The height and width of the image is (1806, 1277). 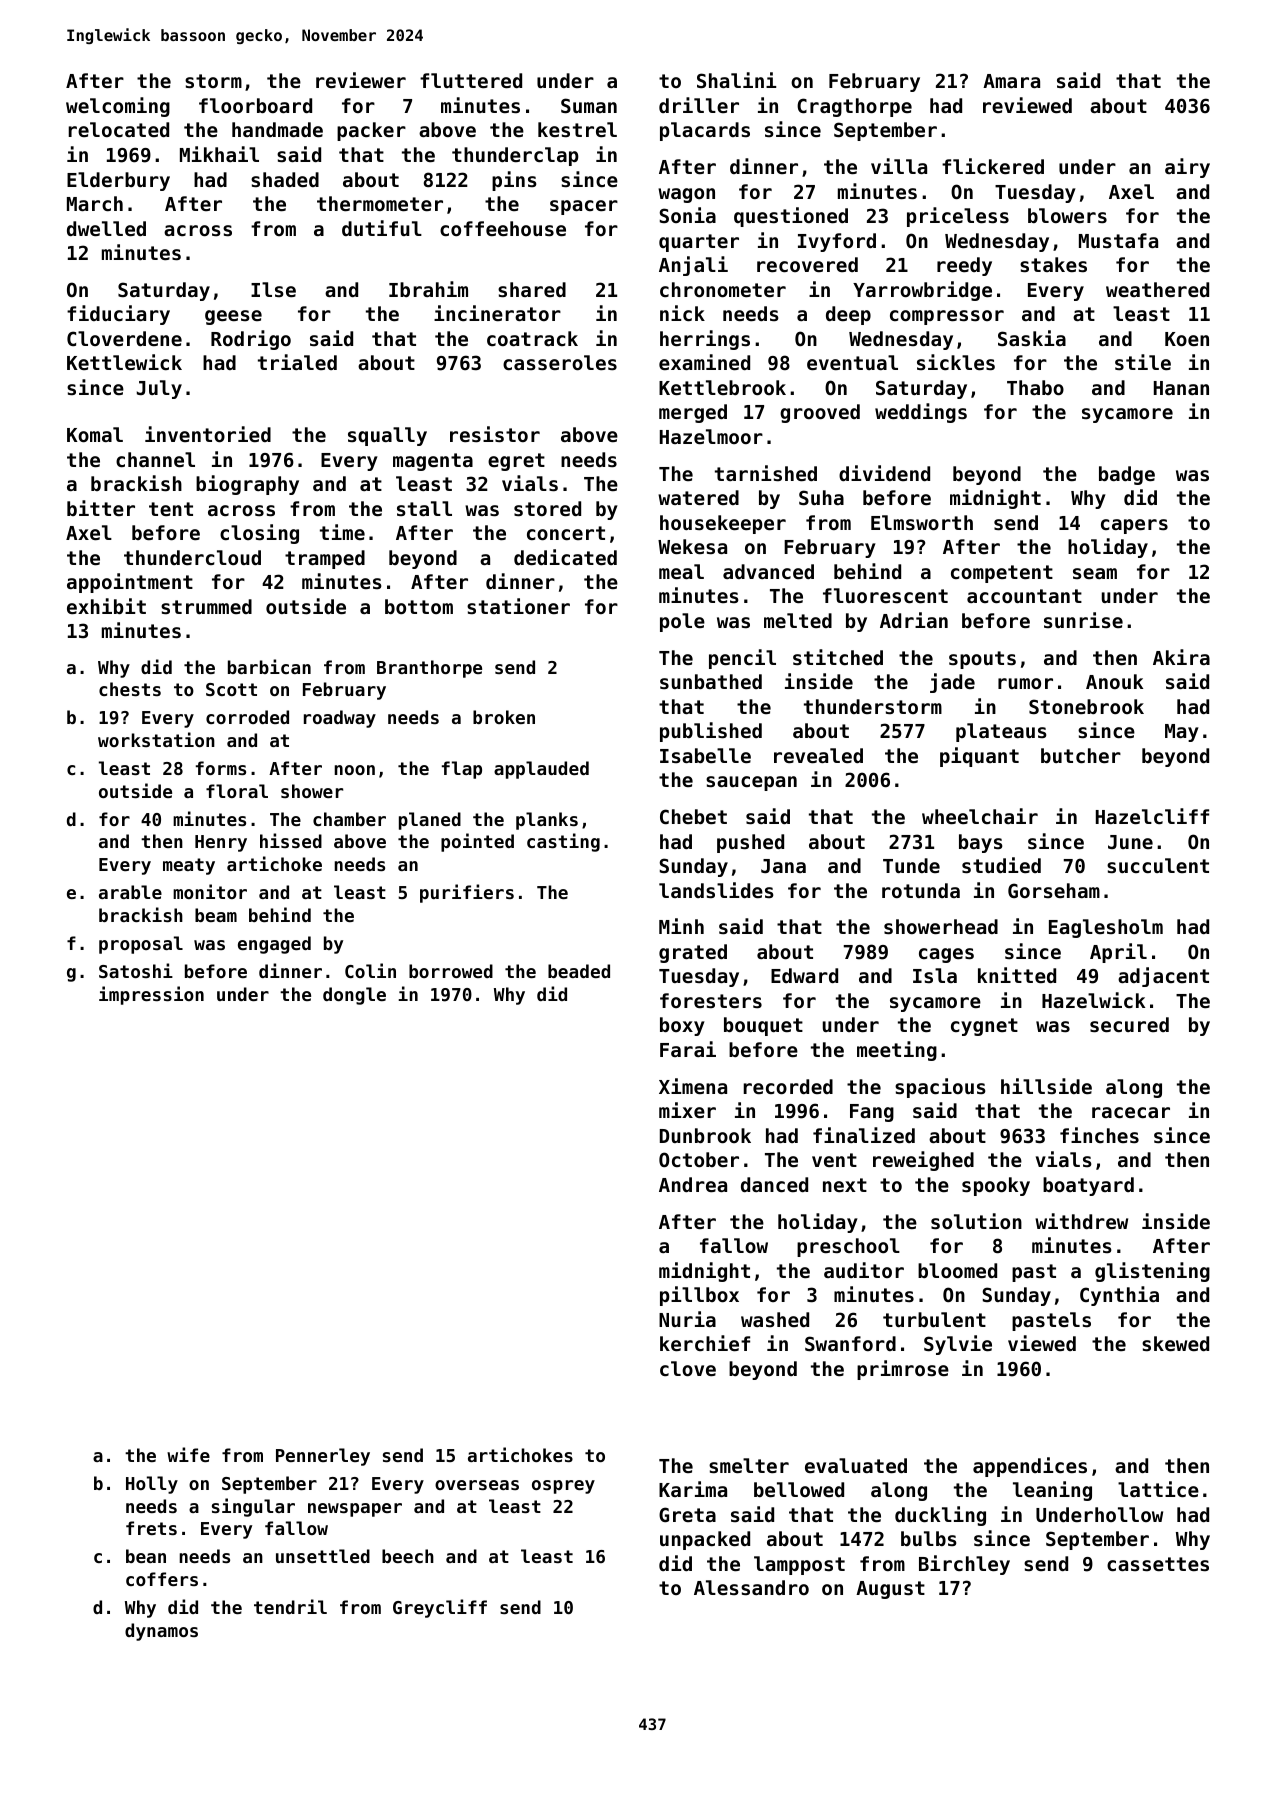 I want to click on Amara, so click(x=1011, y=81).
